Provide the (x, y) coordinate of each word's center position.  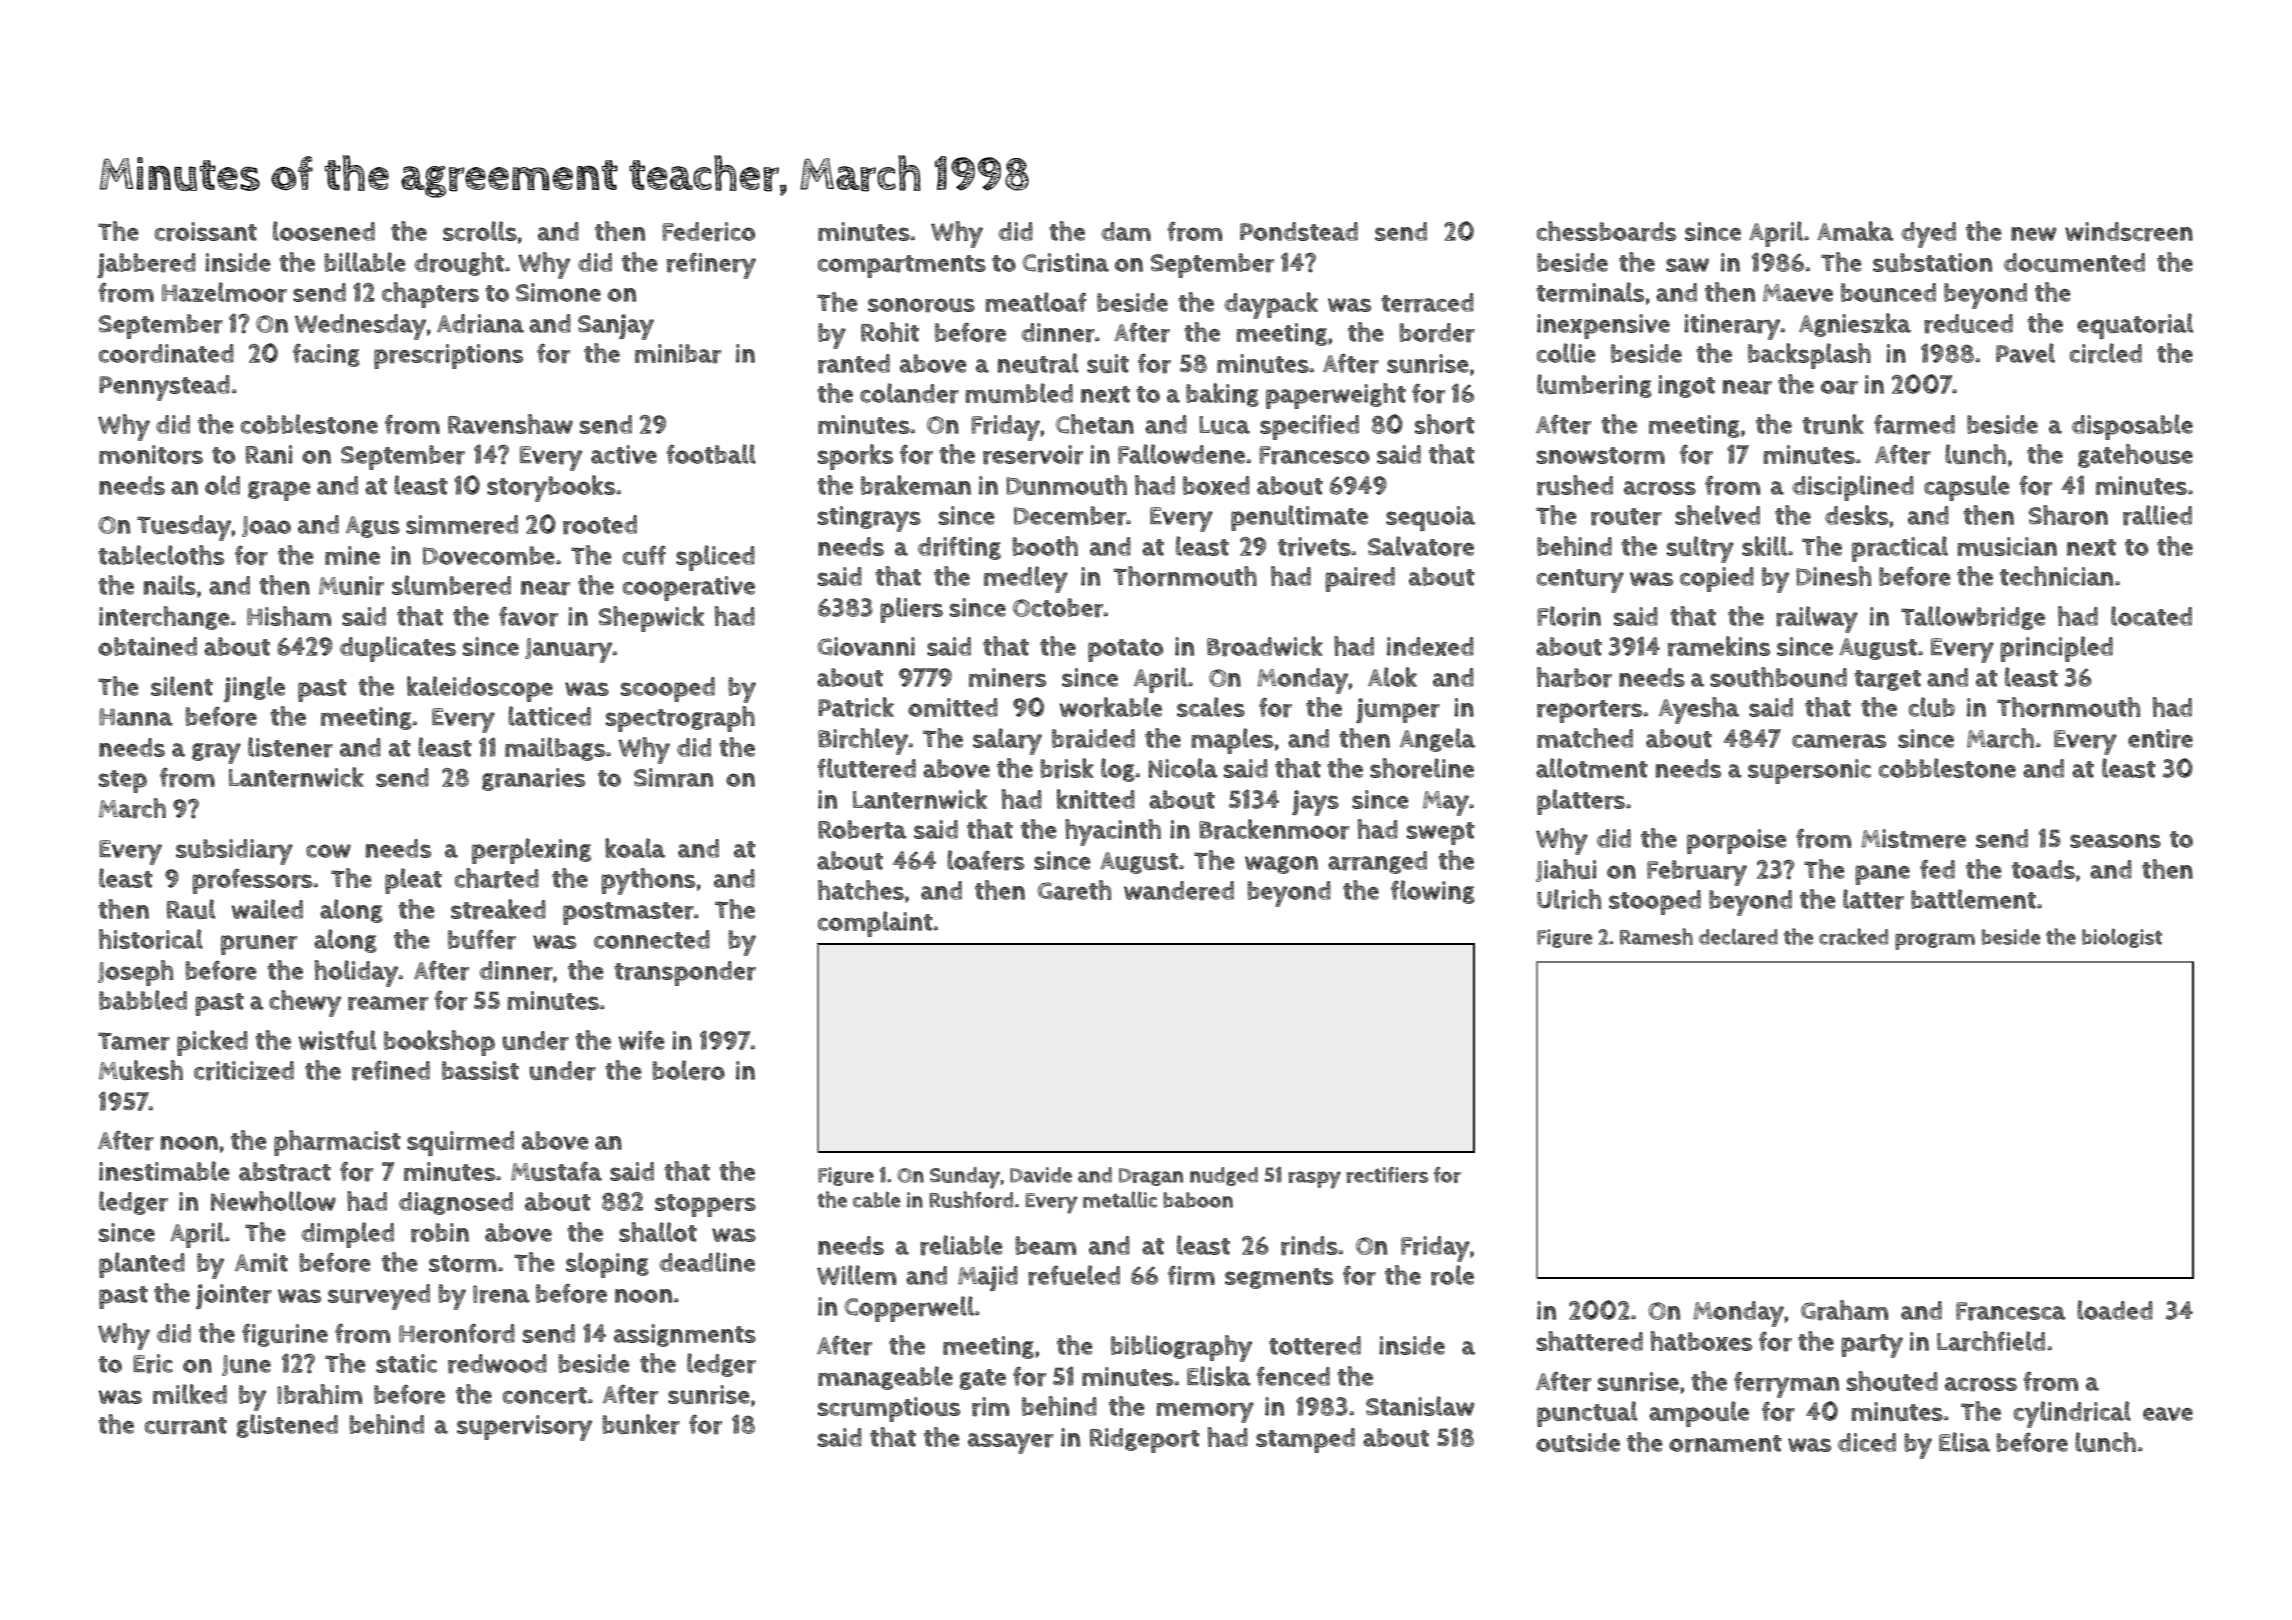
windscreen (2129, 232)
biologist (2122, 938)
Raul (191, 909)
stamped (1305, 1440)
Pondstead (1299, 231)
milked (190, 1394)
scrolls (480, 231)
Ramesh (1656, 936)
